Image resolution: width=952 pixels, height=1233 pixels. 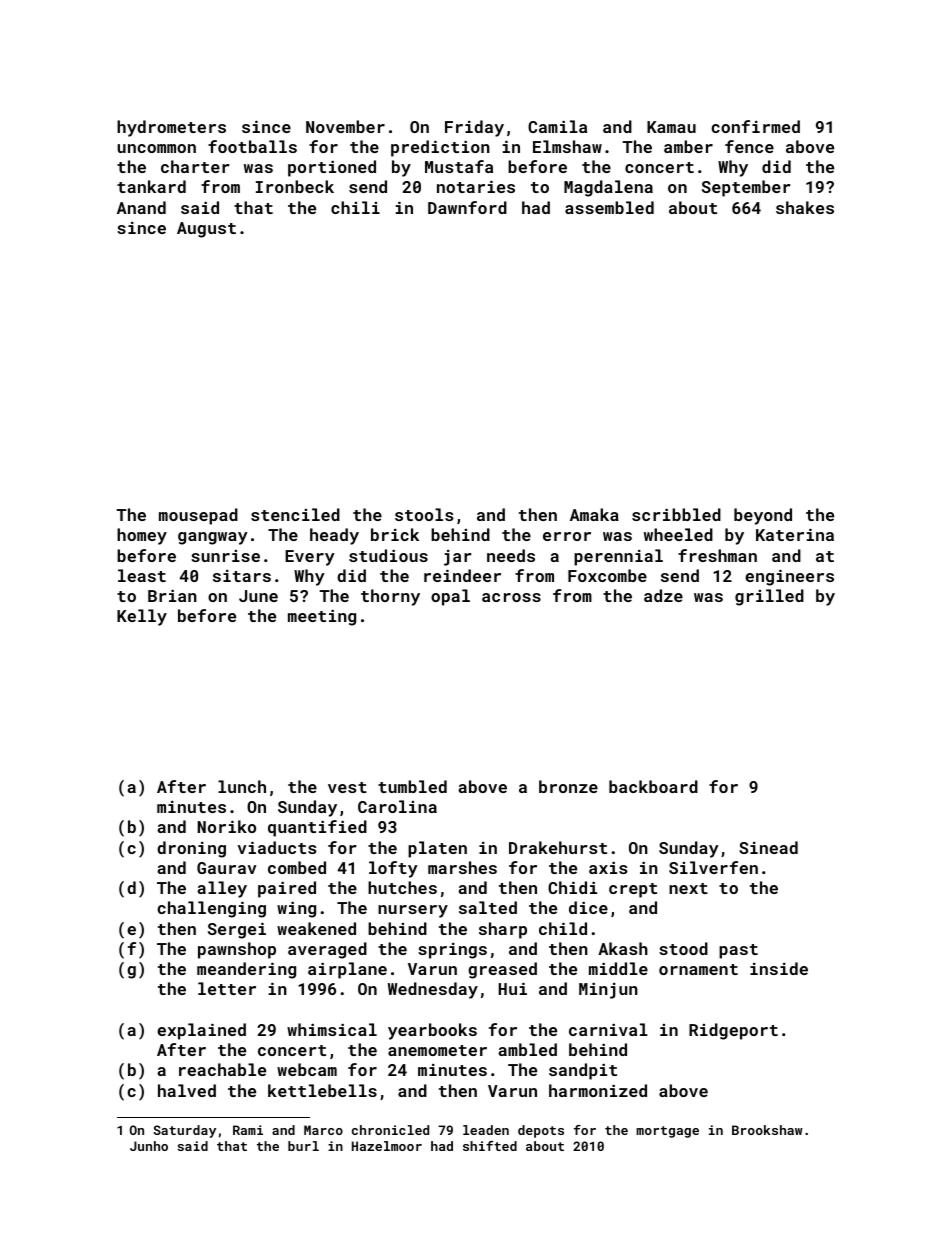 I want to click on Katerina, so click(x=795, y=534).
